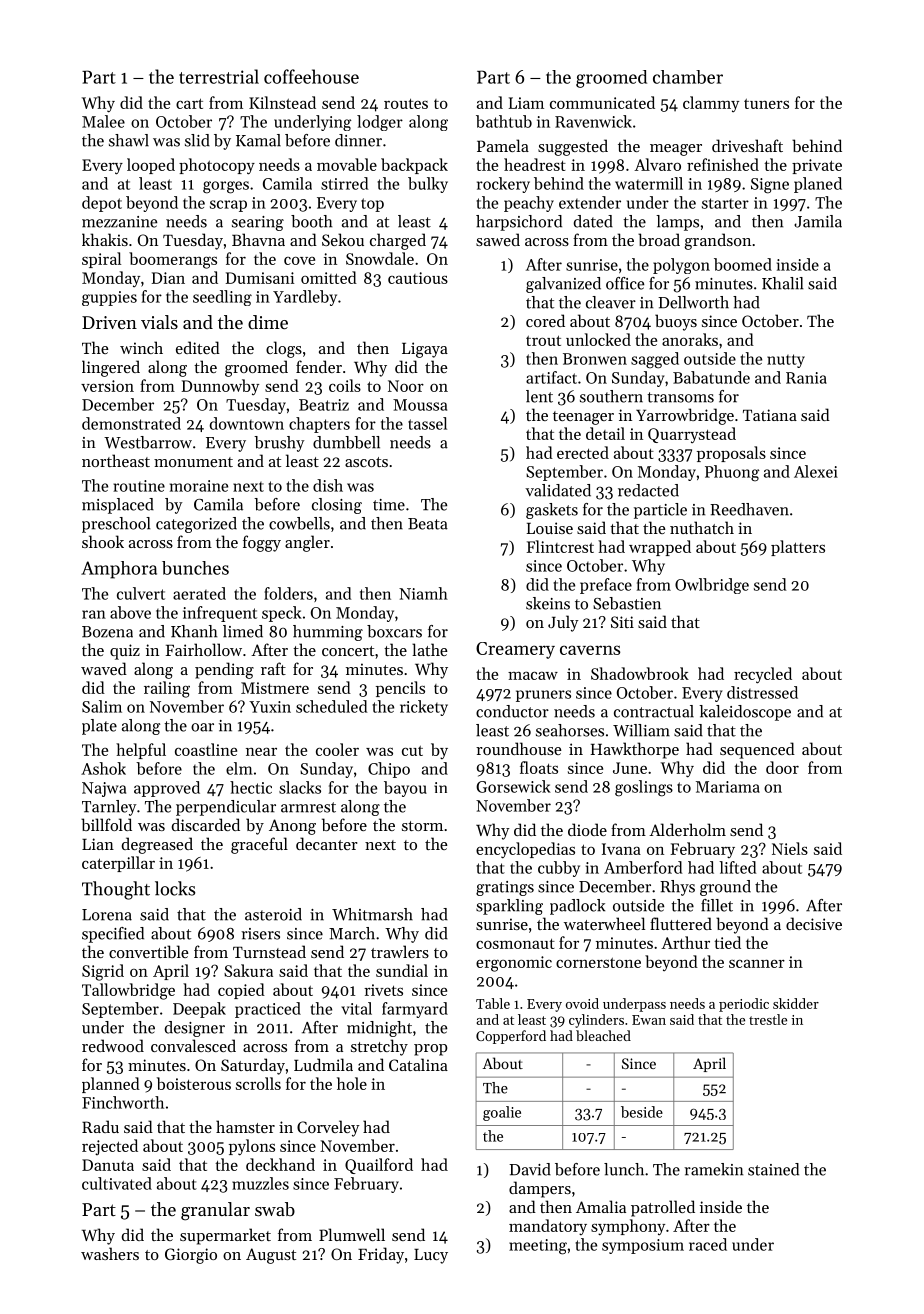 The height and width of the screenshot is (1314, 924). I want to click on Reedhaven, so click(749, 509).
